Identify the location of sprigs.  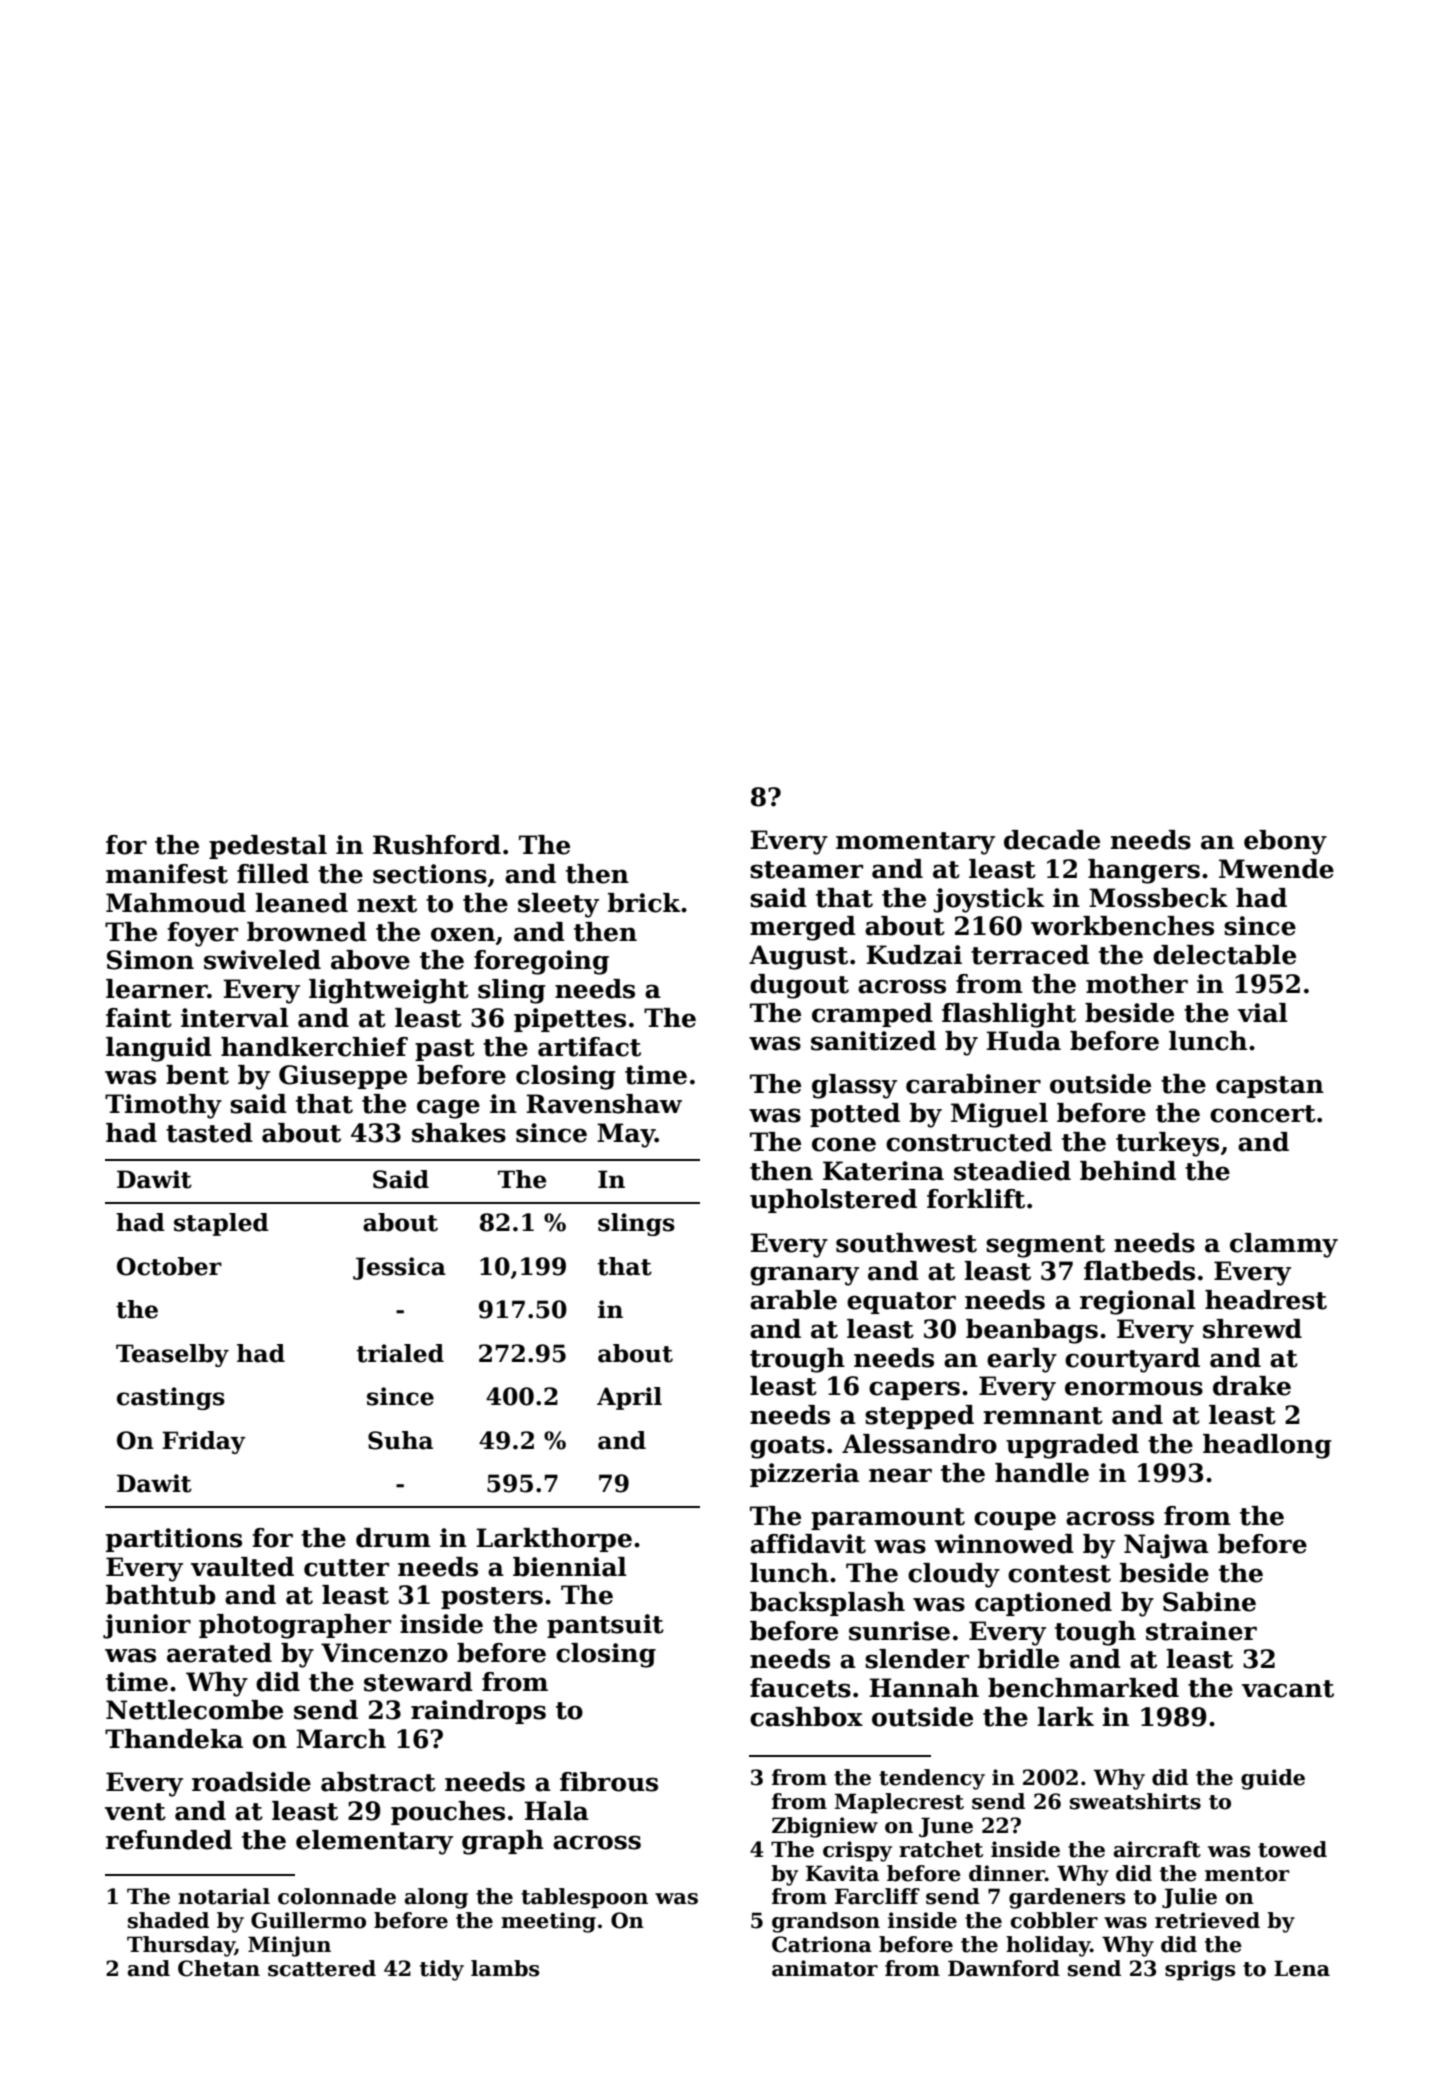
(1200, 1970).
